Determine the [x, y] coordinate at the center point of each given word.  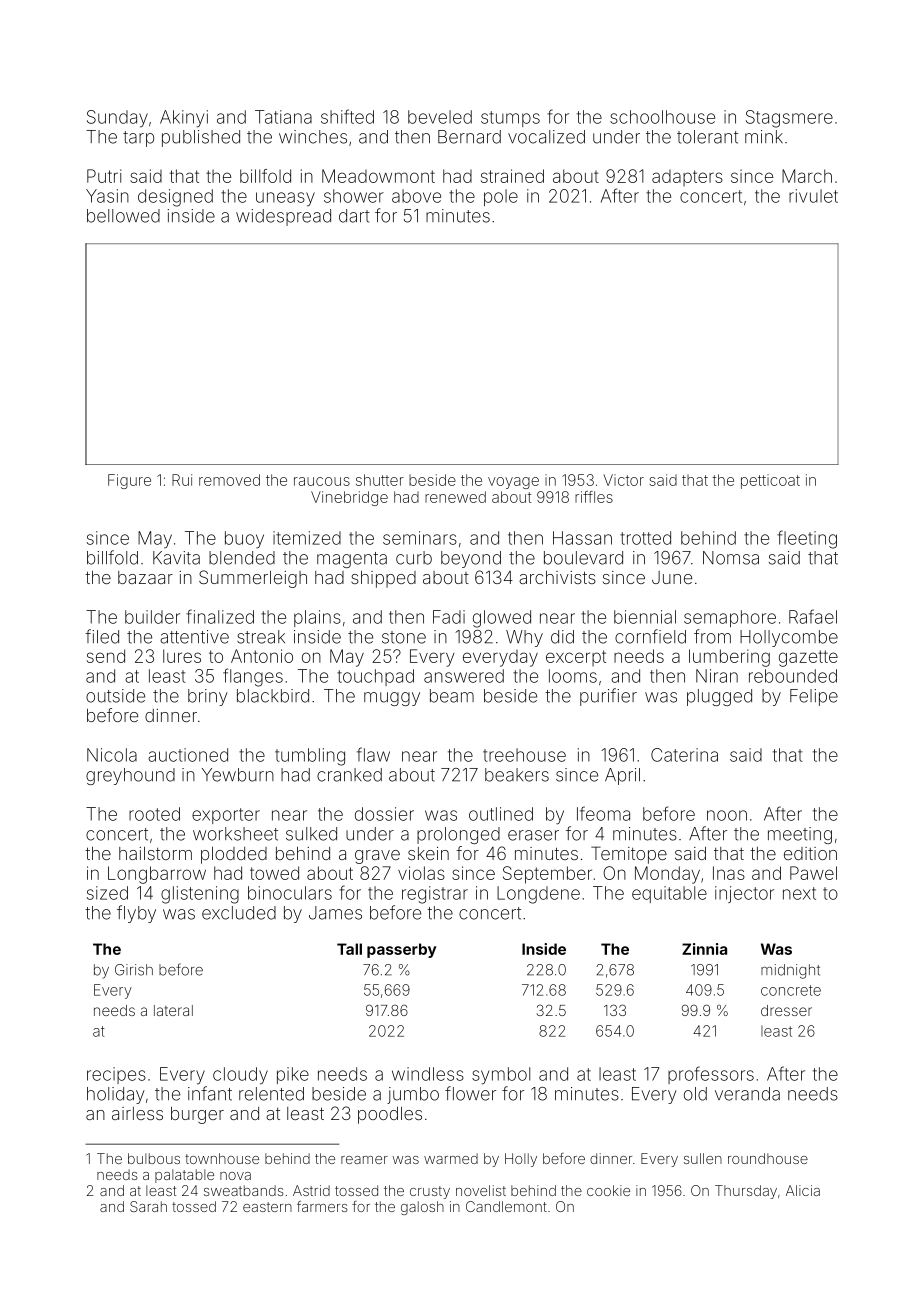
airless [137, 1113]
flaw [373, 754]
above [416, 196]
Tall [349, 949]
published [201, 138]
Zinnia [704, 949]
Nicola [112, 755]
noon [727, 815]
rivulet [813, 196]
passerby [401, 950]
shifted [347, 116]
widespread [283, 217]
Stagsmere [789, 119]
